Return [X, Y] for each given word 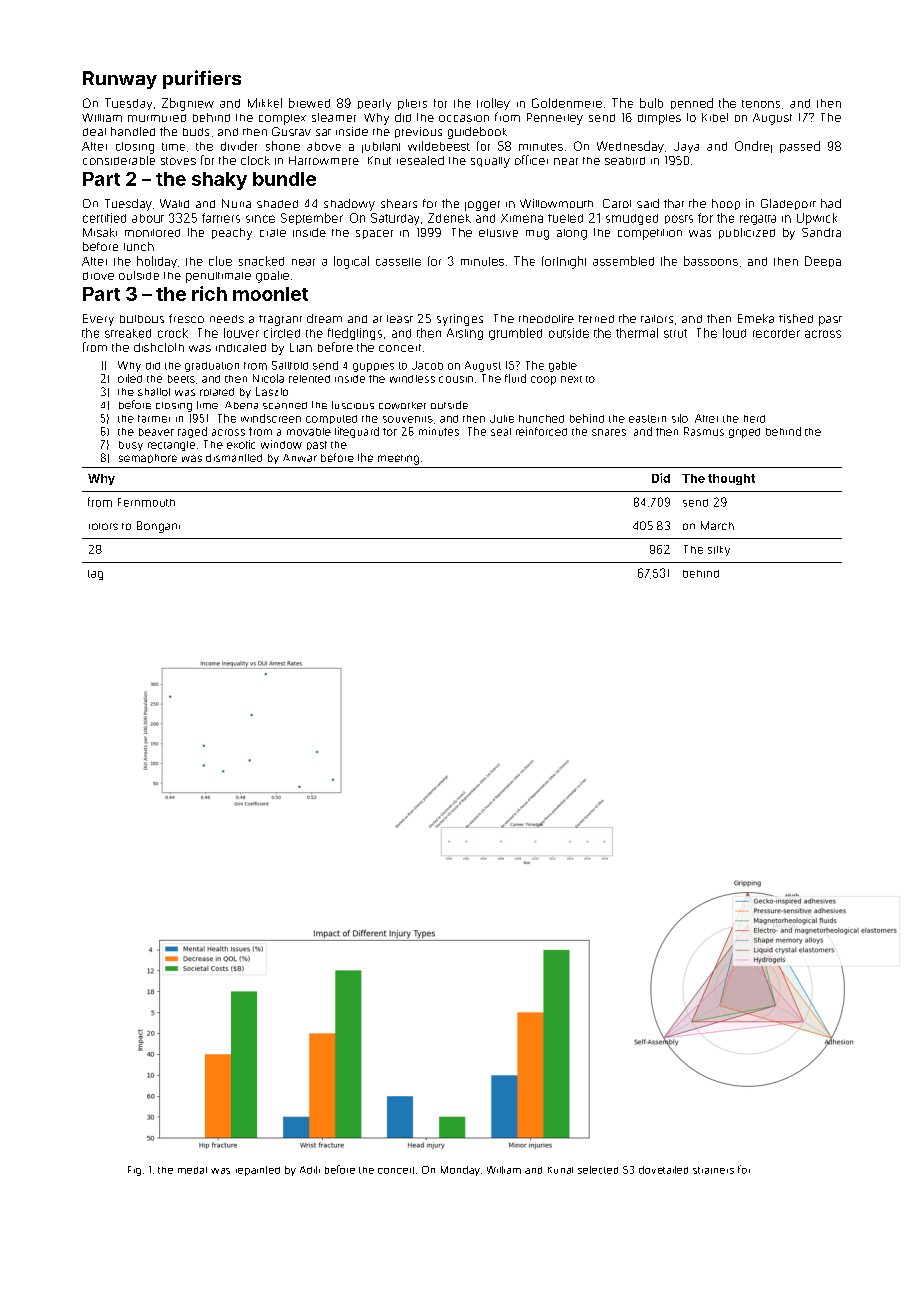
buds [196, 132]
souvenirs [408, 419]
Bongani [158, 527]
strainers [713, 1170]
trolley [493, 104]
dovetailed [663, 1170]
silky [719, 551]
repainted [258, 1171]
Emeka [756, 318]
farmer [154, 419]
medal [192, 1170]
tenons [761, 104]
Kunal [560, 1170]
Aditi [310, 1170]
